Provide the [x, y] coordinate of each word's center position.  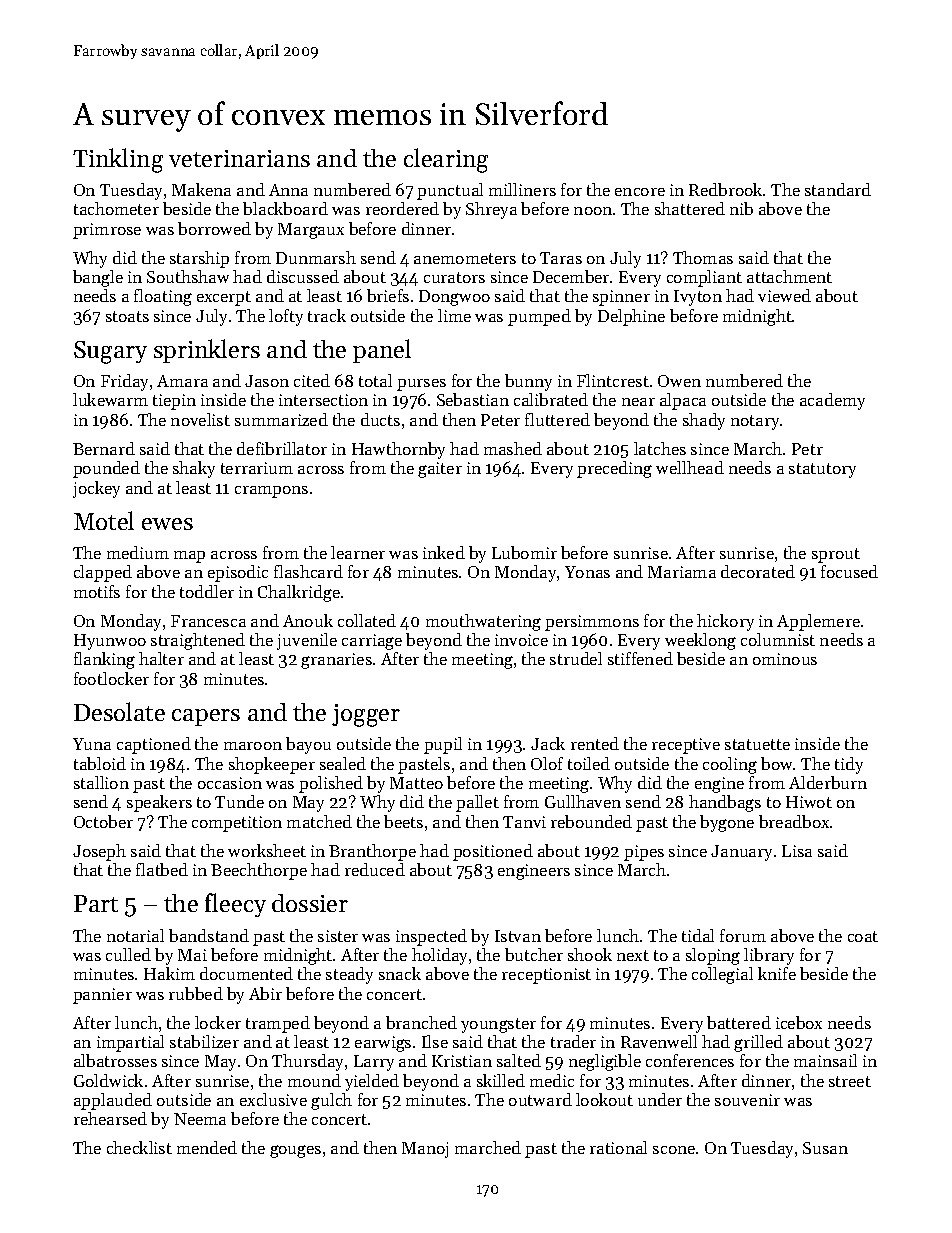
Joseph [99, 852]
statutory [822, 470]
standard [838, 189]
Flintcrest [613, 380]
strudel [576, 658]
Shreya [491, 210]
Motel [104, 520]
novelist [200, 419]
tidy [849, 765]
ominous [785, 659]
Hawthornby [398, 450]
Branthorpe [372, 852]
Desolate [119, 711]
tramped [278, 1024]
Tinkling [118, 160]
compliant [704, 278]
